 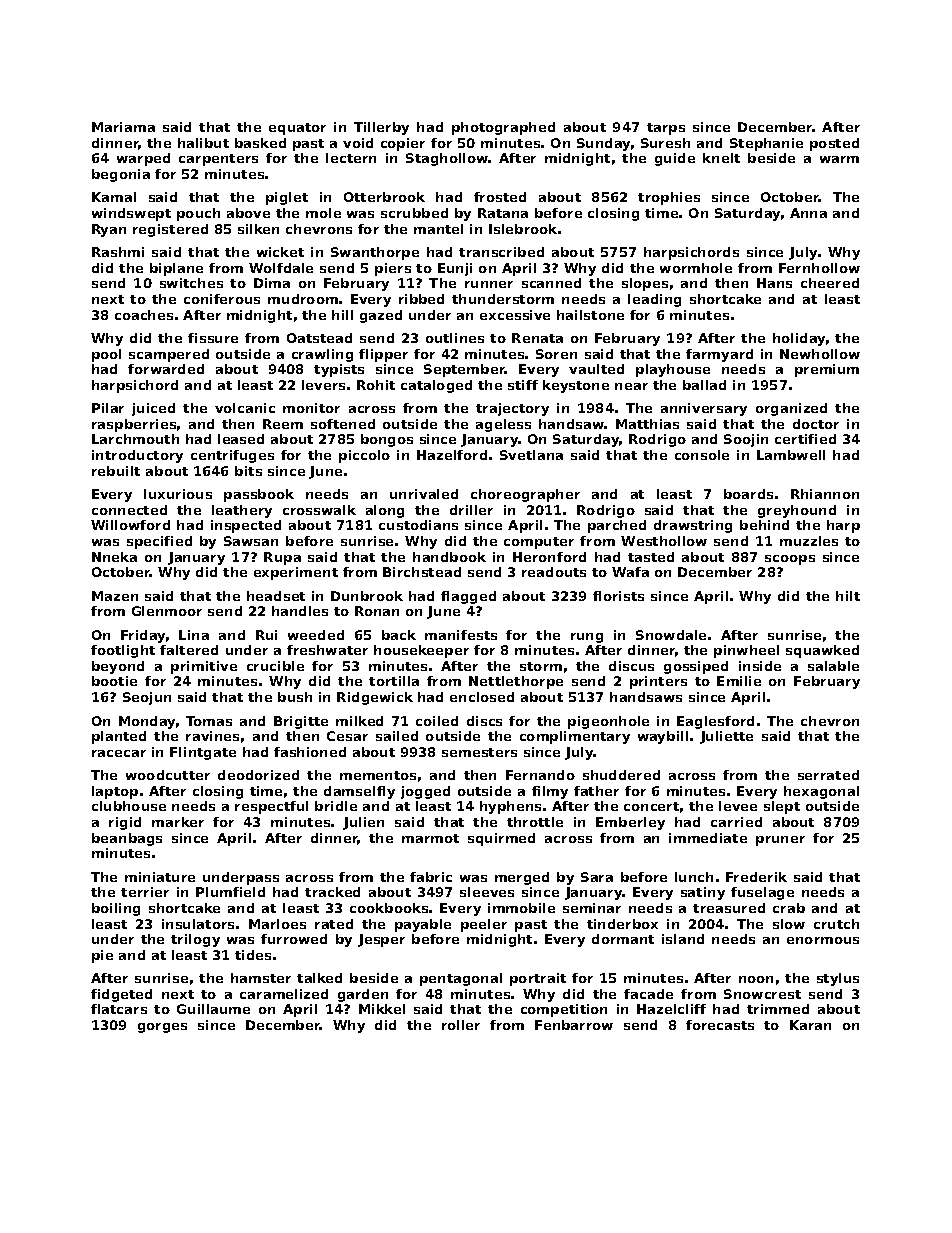 What do you see at coordinates (364, 456) in the screenshot?
I see `piccolo` at bounding box center [364, 456].
